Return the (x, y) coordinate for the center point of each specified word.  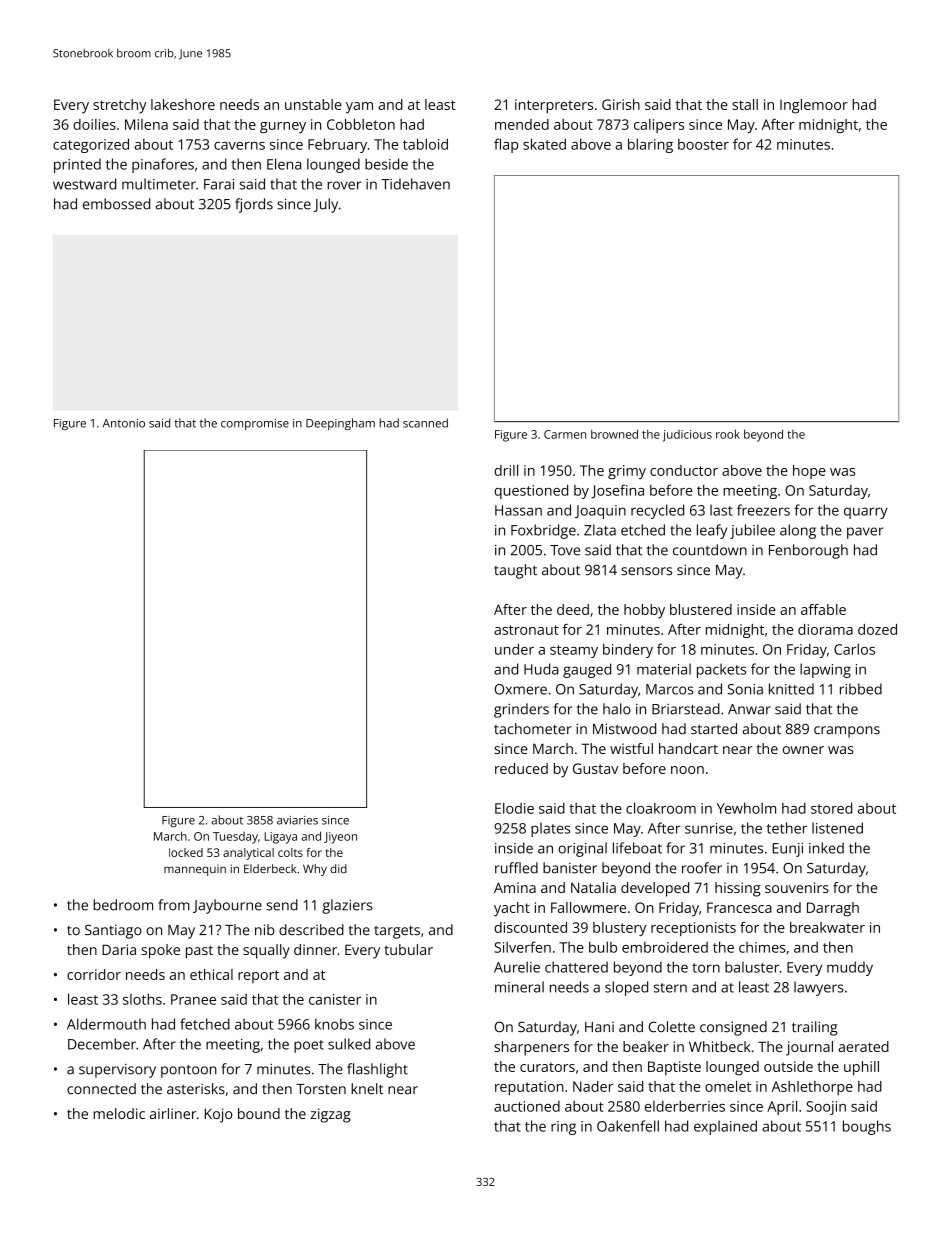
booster (703, 144)
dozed (877, 629)
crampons (847, 732)
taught (515, 571)
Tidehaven (415, 184)
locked (186, 852)
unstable (313, 104)
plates (550, 829)
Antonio (124, 423)
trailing (814, 1028)
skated (544, 144)
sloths (142, 999)
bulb (603, 947)
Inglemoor (814, 106)
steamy (574, 651)
